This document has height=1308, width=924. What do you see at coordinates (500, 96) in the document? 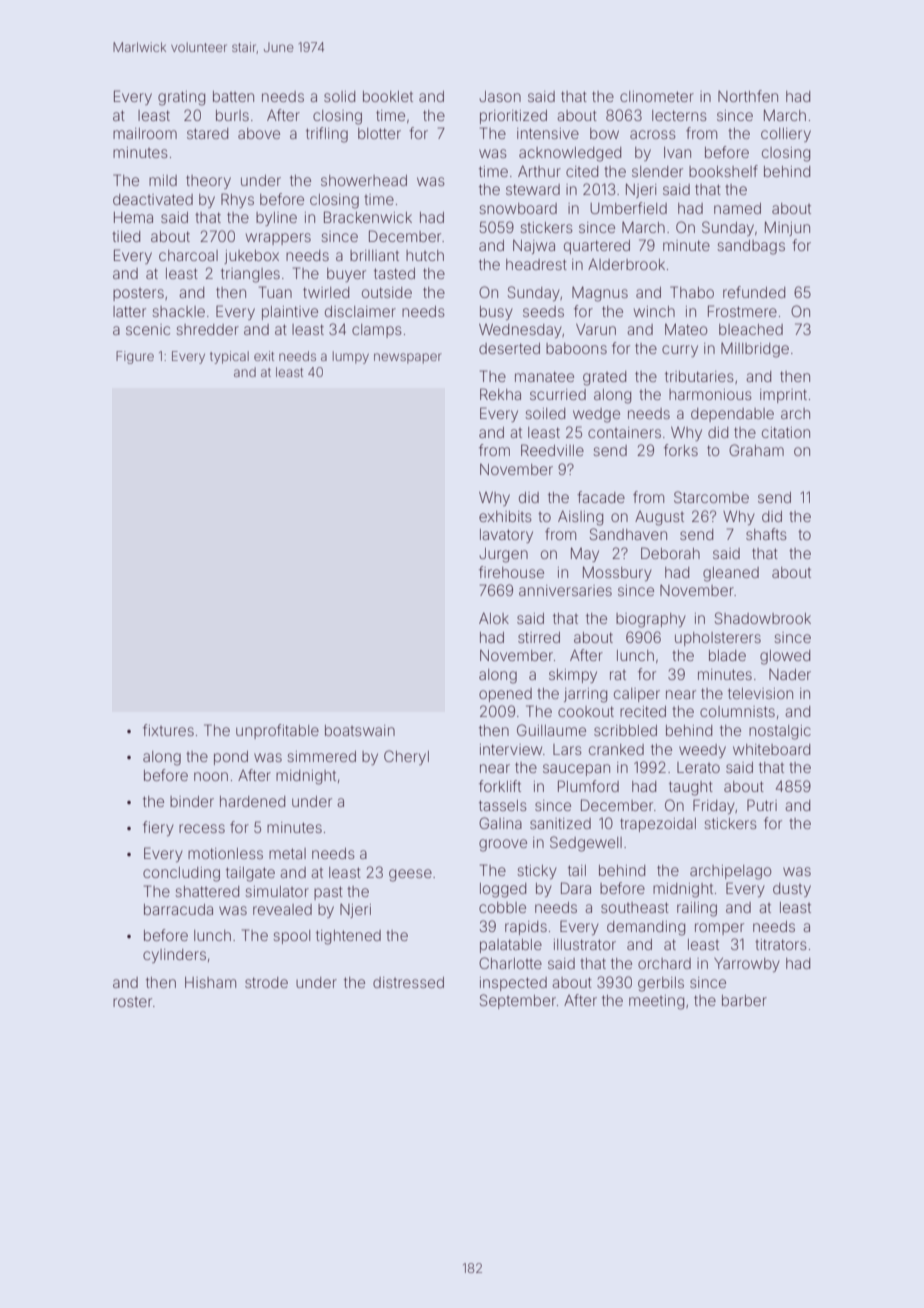
I see `Jason` at bounding box center [500, 96].
